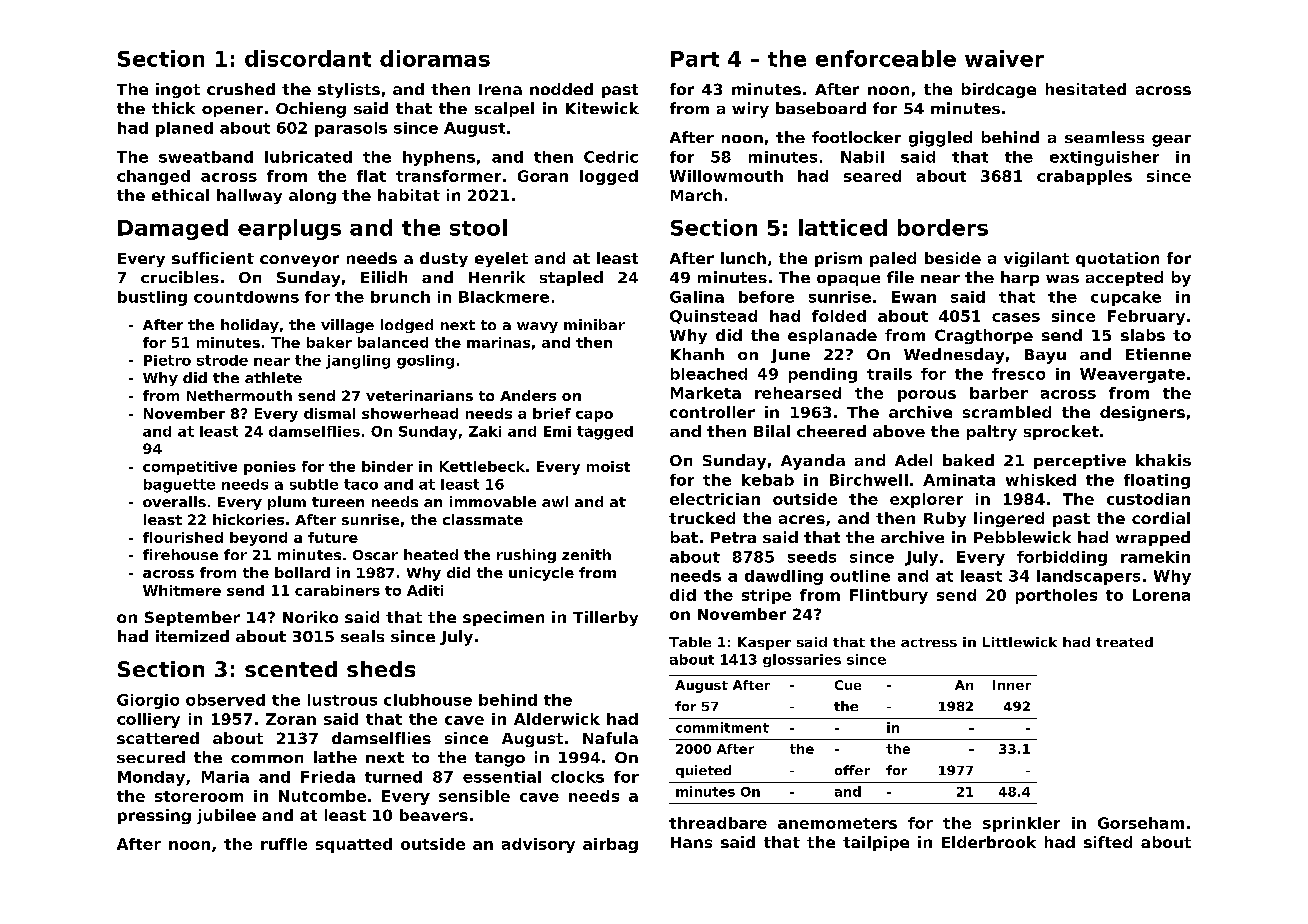 The image size is (1308, 924). I want to click on ingot, so click(178, 90).
